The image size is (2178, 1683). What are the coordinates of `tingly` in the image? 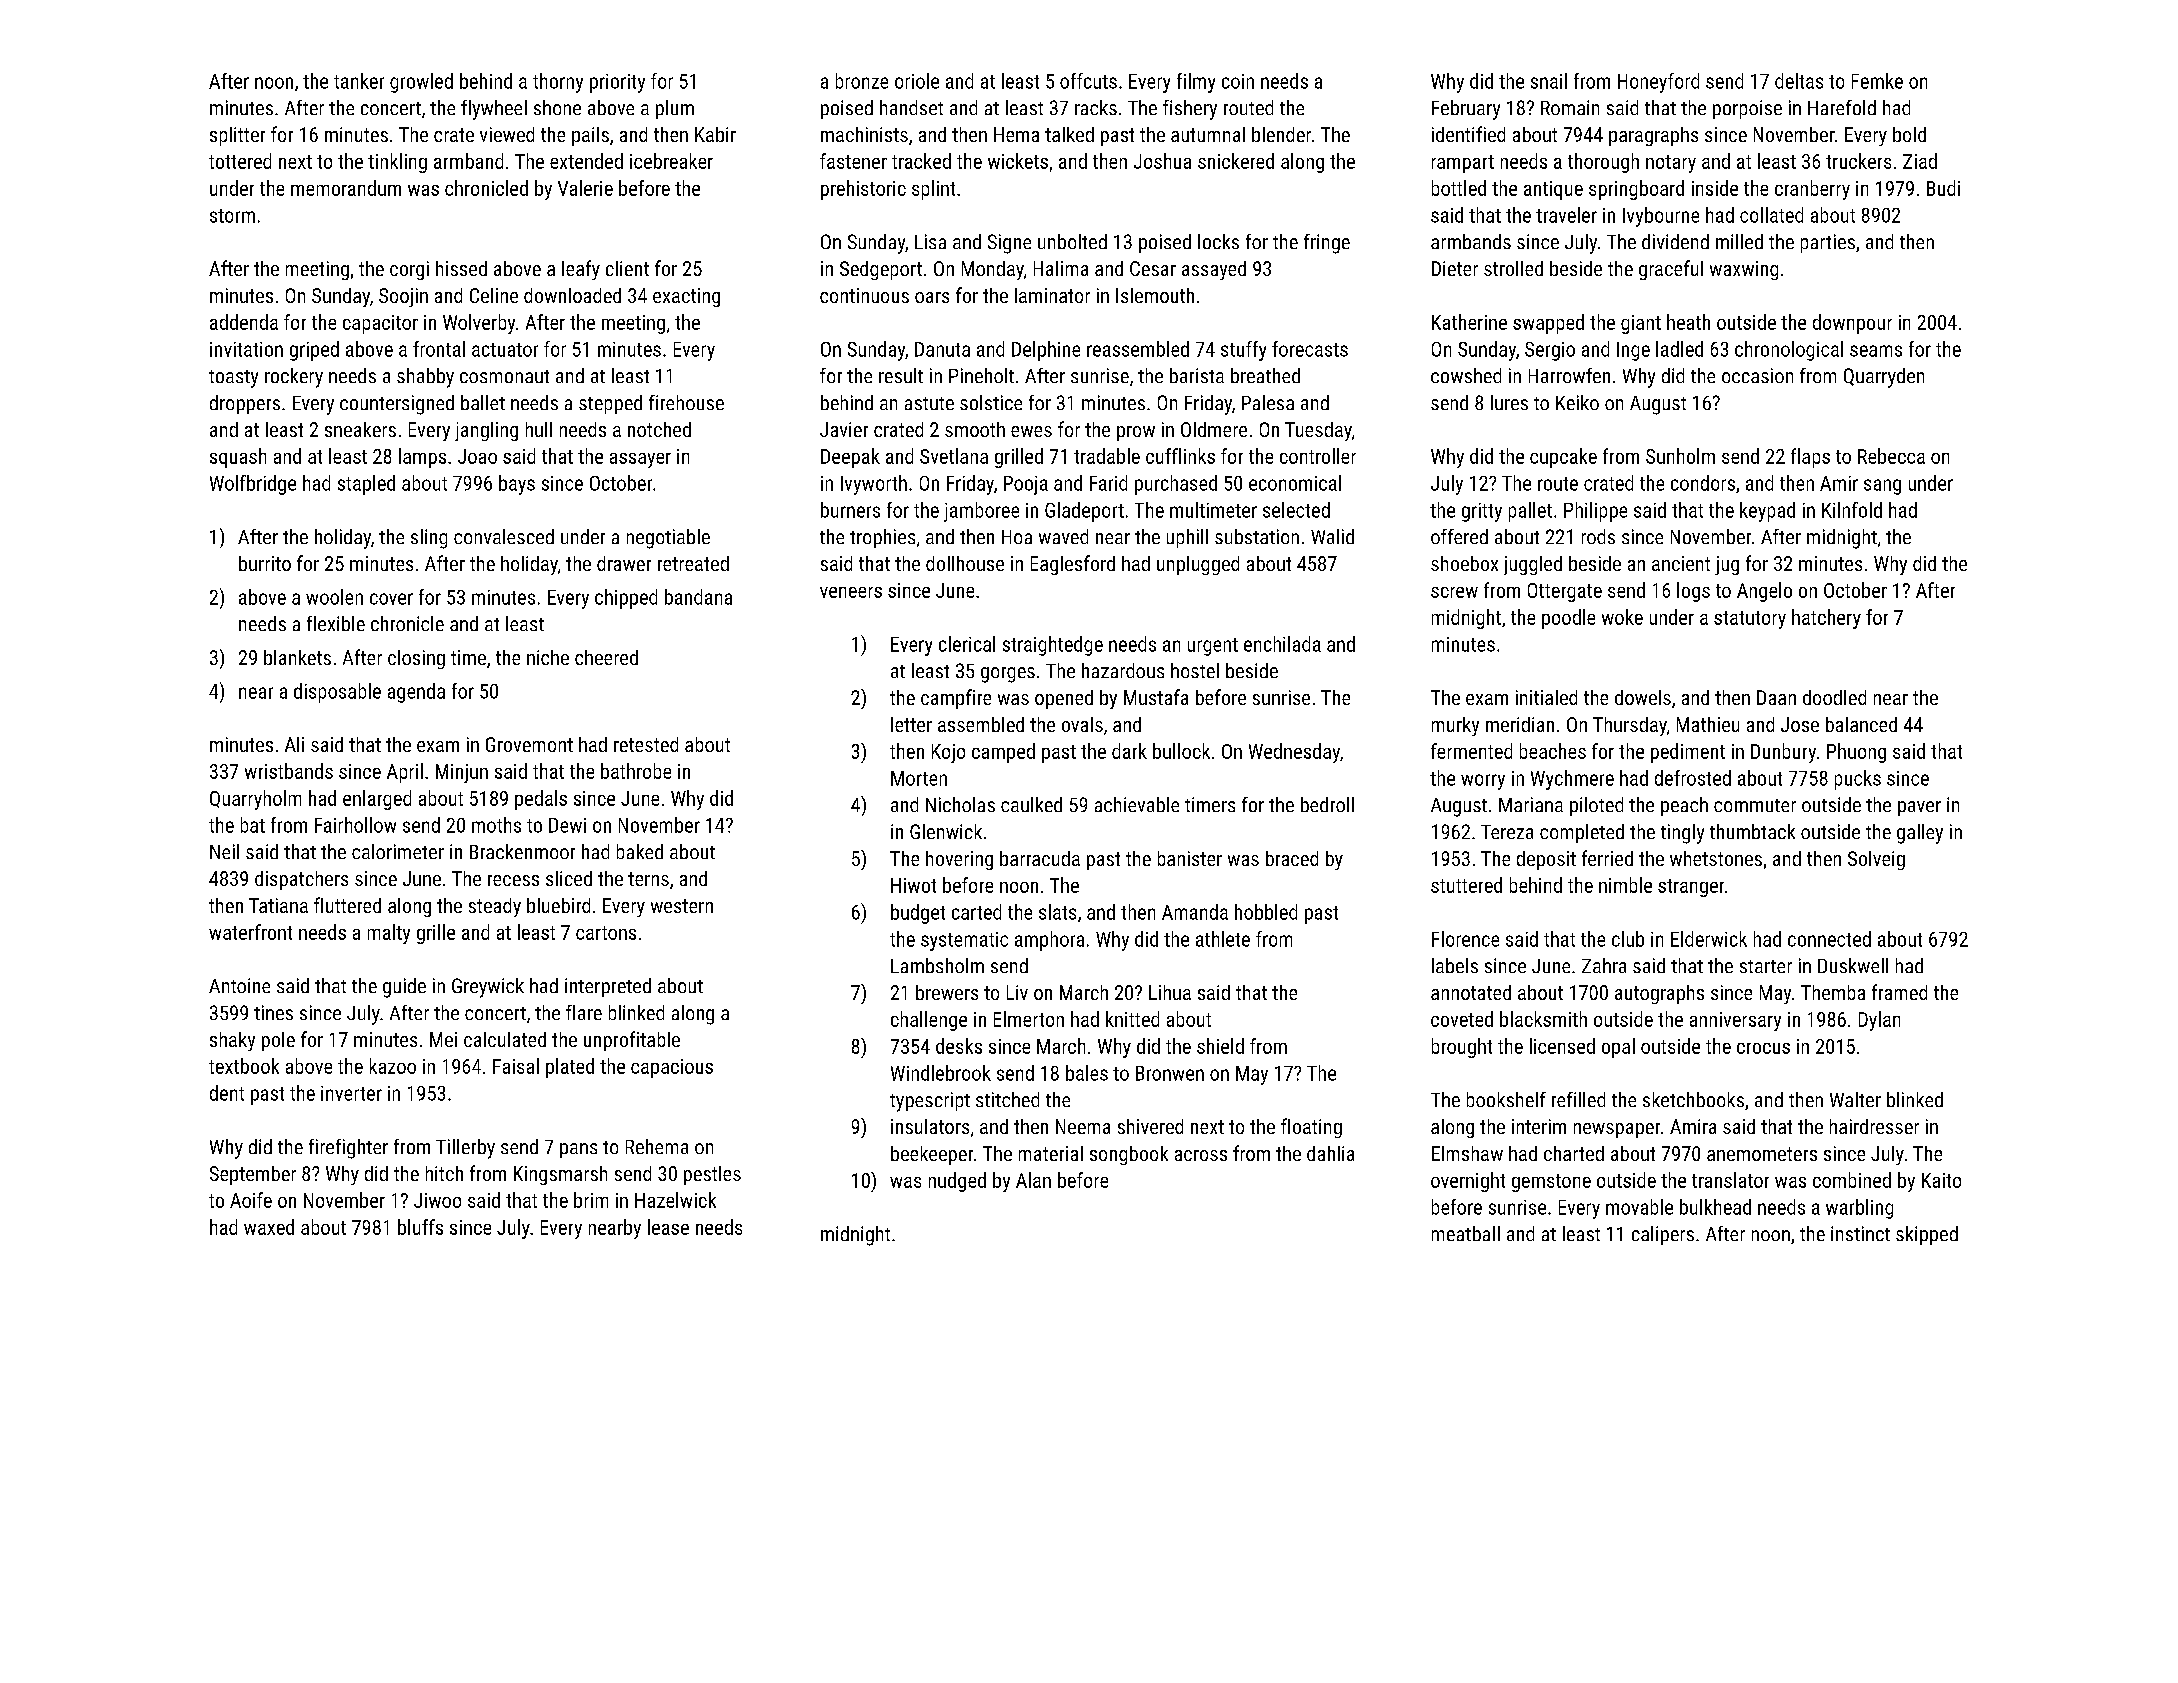 It's located at (1682, 834).
